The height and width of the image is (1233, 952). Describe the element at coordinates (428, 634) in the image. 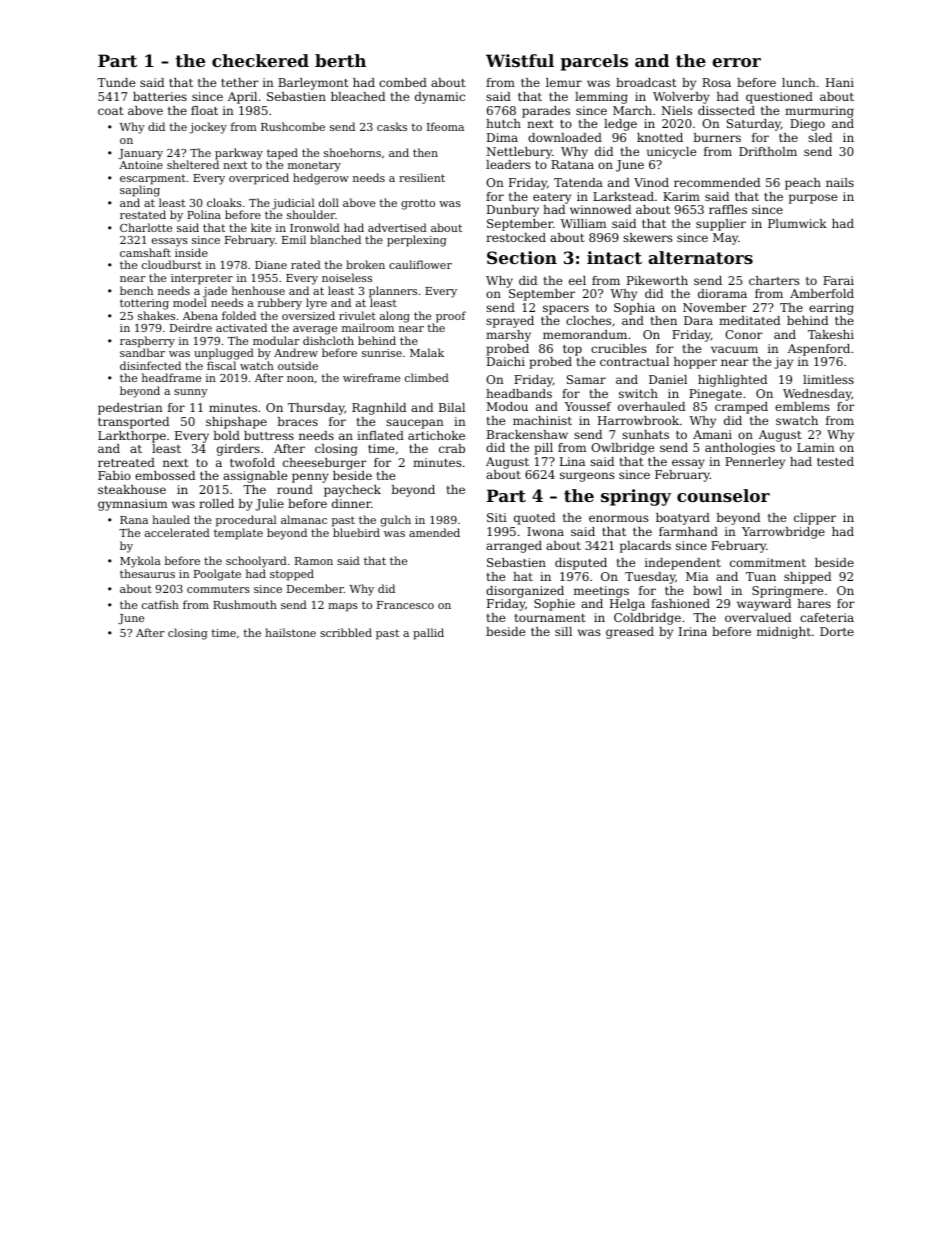

I see `pallid` at that location.
